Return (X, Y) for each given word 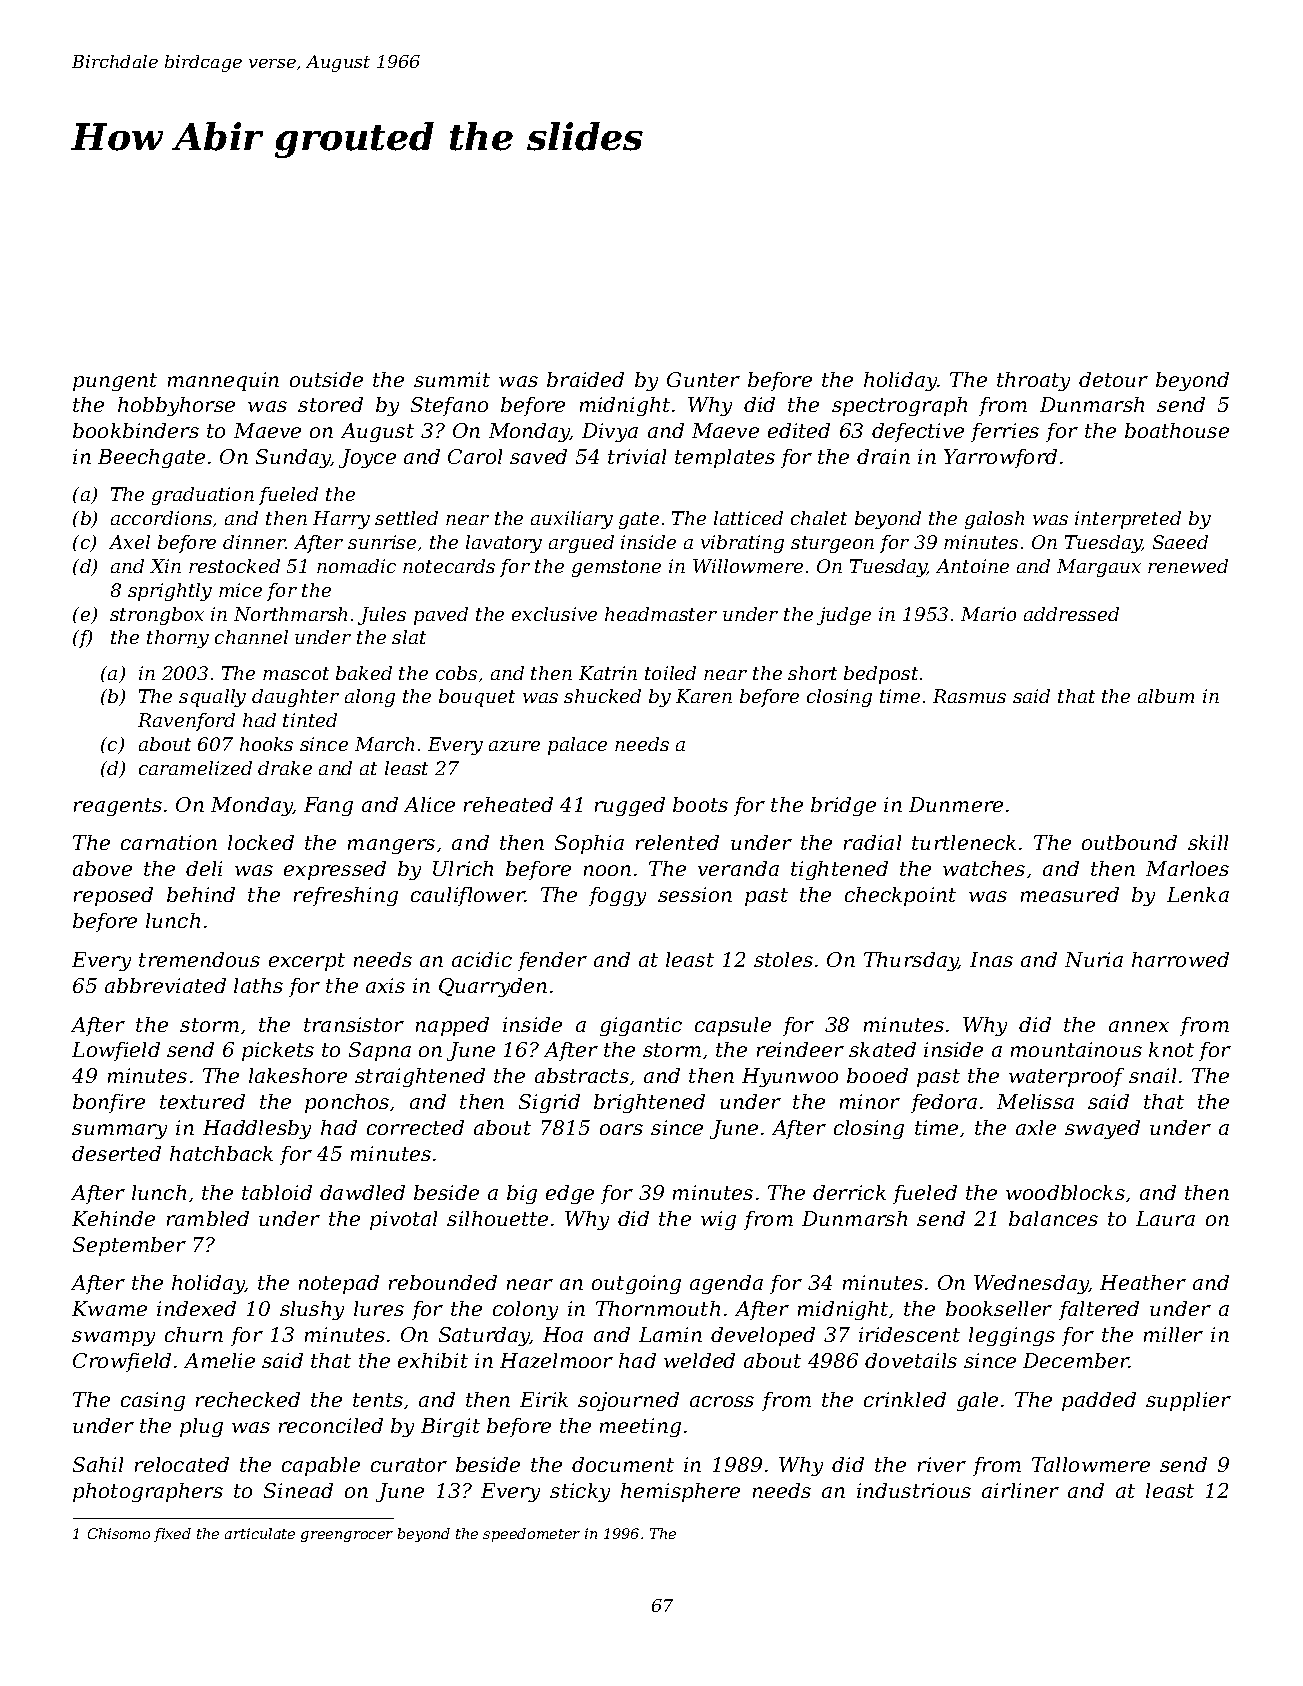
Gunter (703, 379)
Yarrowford (1000, 458)
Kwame (109, 1308)
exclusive (554, 614)
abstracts (582, 1075)
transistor (354, 1024)
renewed (1188, 566)
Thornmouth (658, 1308)
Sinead (298, 1490)
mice (240, 590)
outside (326, 379)
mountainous (1076, 1049)
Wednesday (1031, 1284)
